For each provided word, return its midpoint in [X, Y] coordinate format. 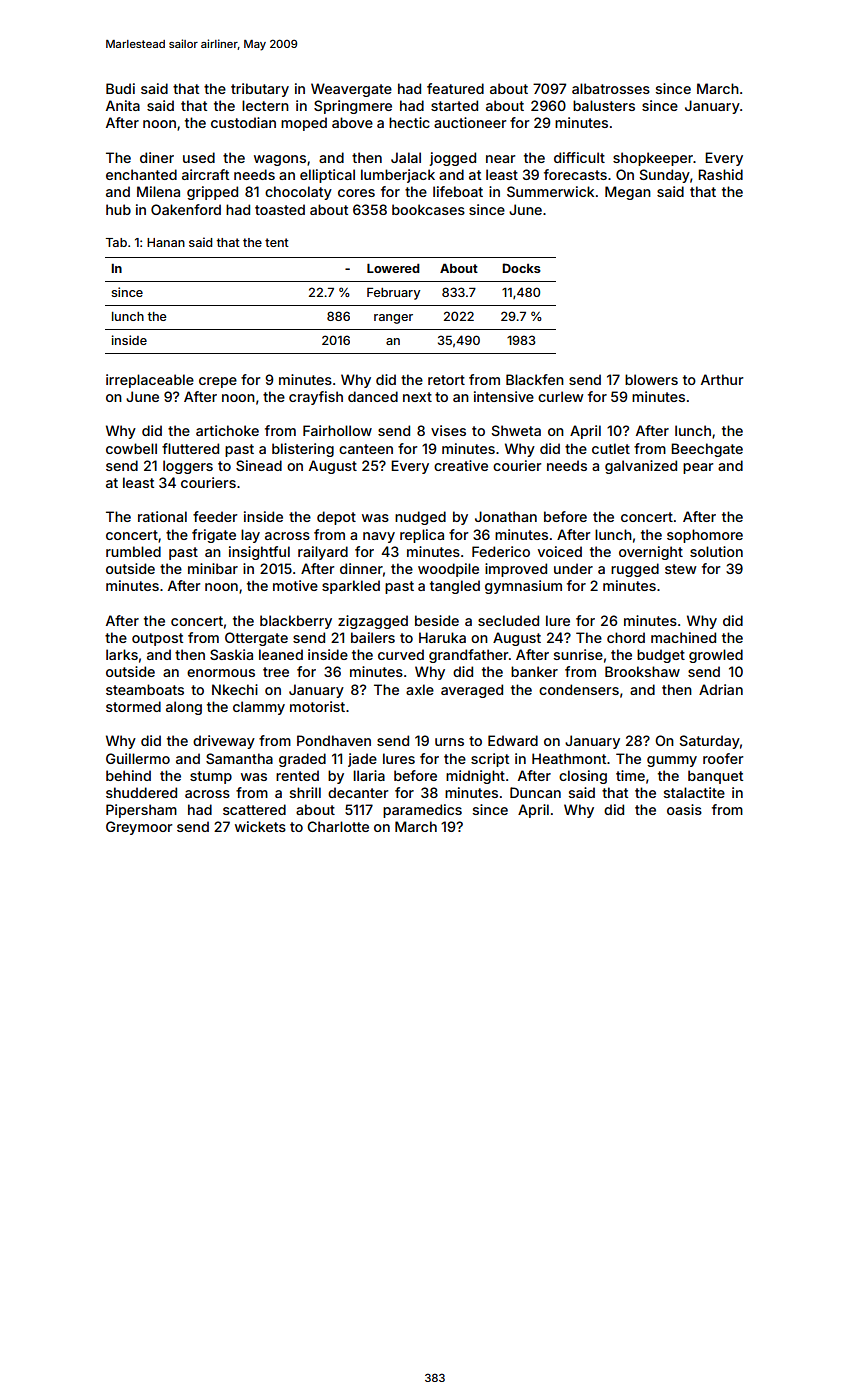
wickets [260, 826]
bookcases [428, 209]
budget [661, 656]
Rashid [720, 174]
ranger [393, 319]
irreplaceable [150, 381]
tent [277, 242]
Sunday [665, 176]
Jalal [406, 157]
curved [401, 654]
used [199, 157]
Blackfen [535, 379]
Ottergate [256, 639]
